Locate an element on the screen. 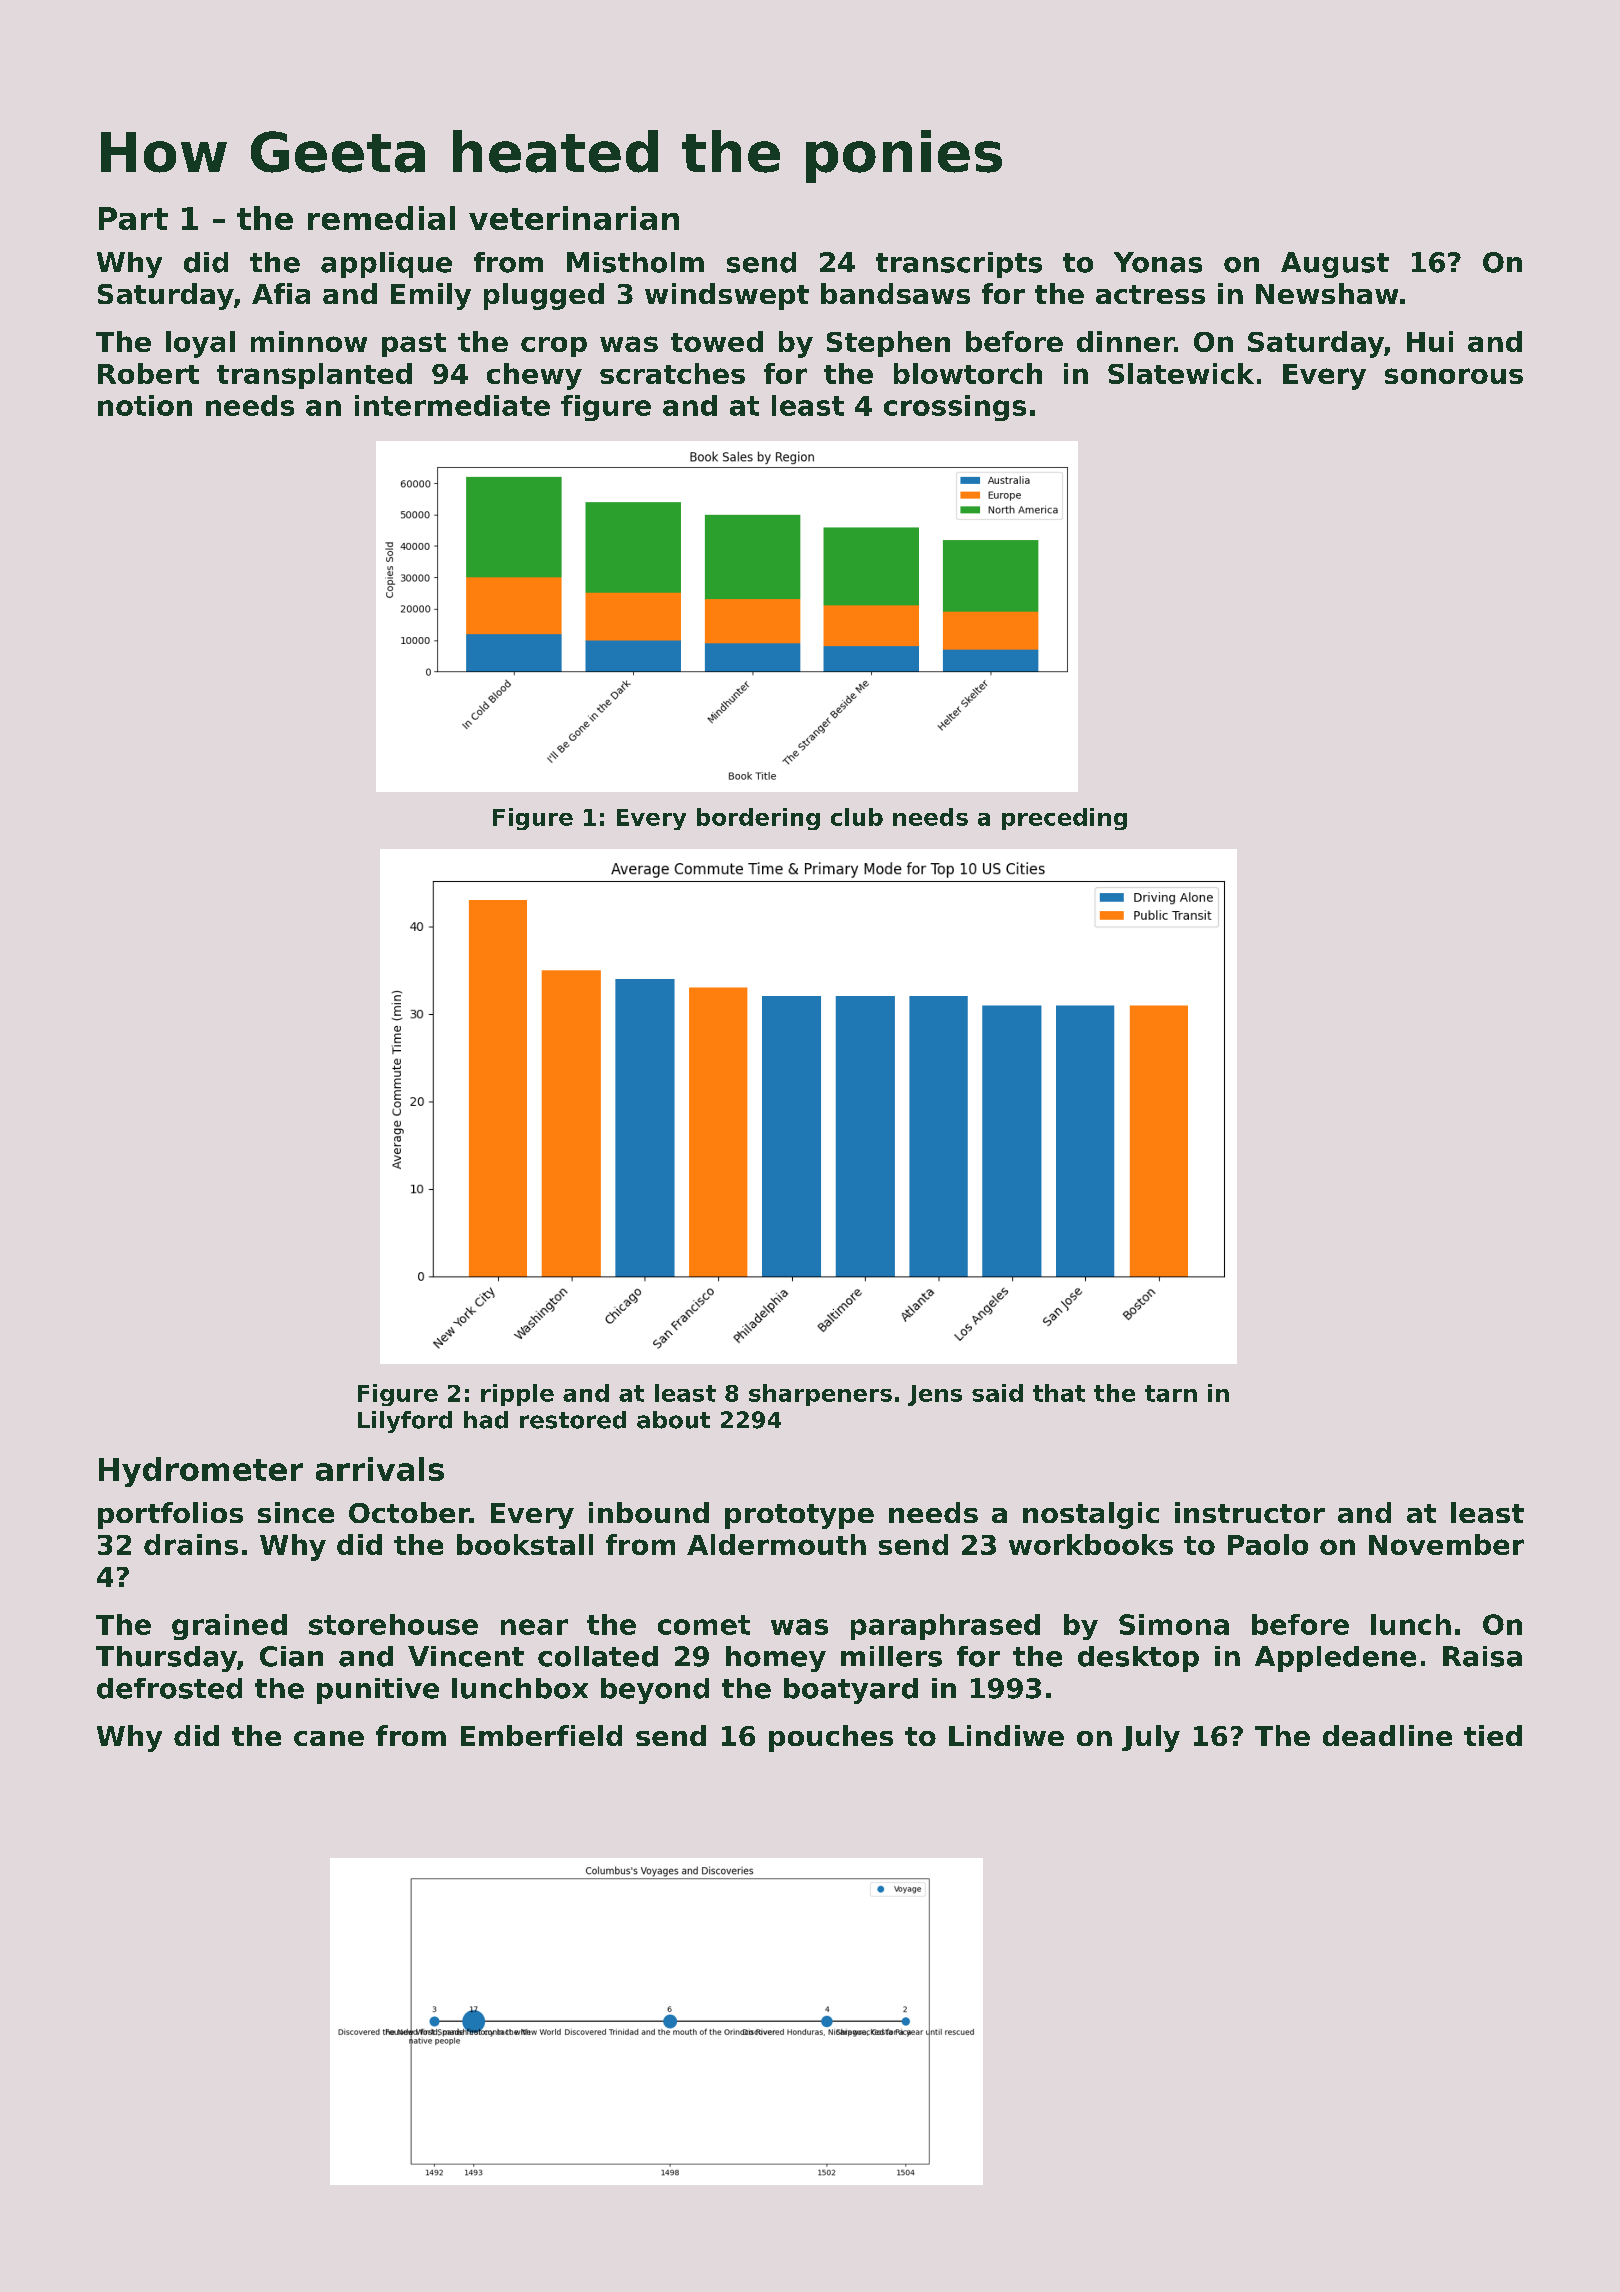  cane is located at coordinates (329, 1738).
